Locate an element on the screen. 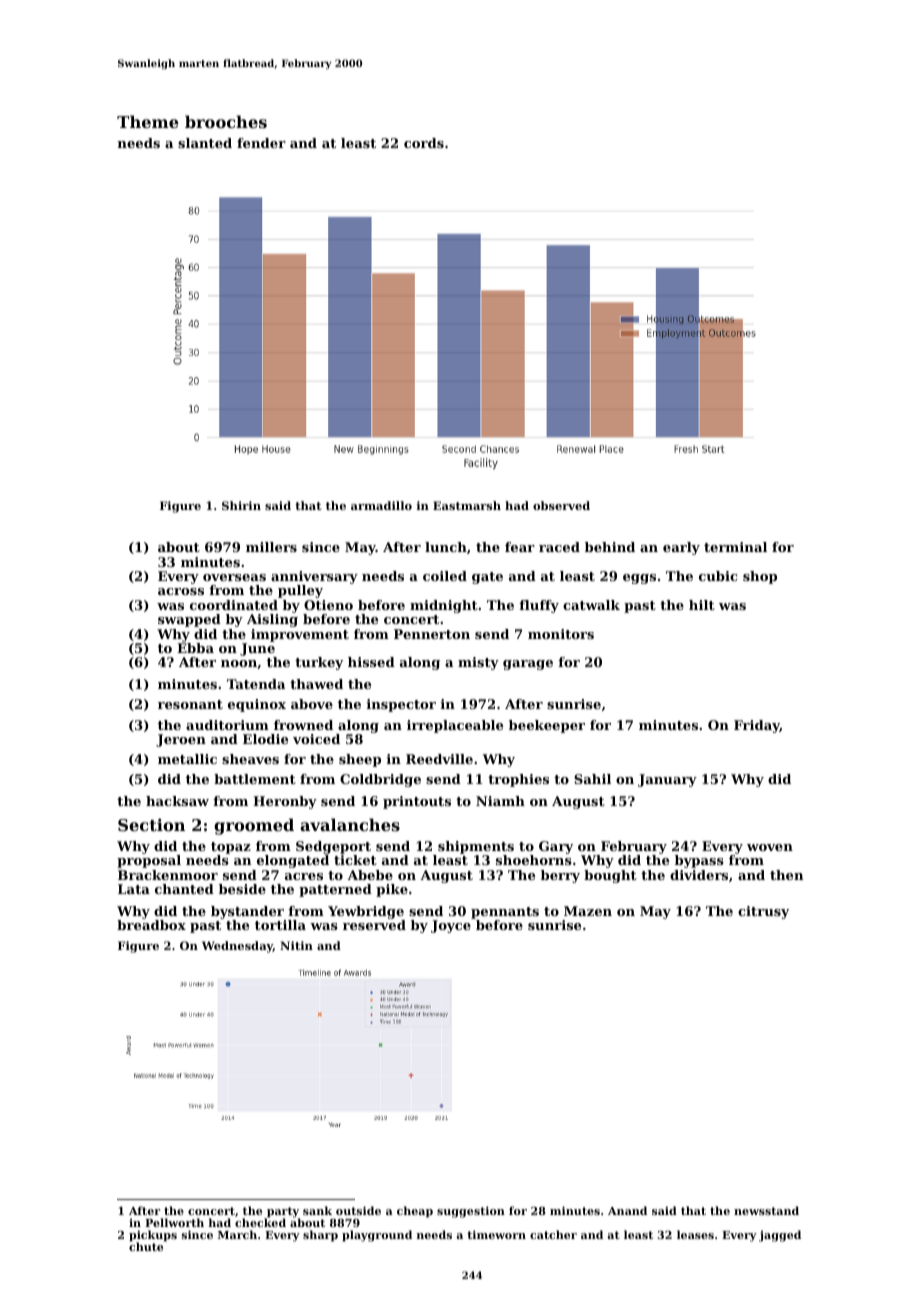  Shirin is located at coordinates (241, 505).
